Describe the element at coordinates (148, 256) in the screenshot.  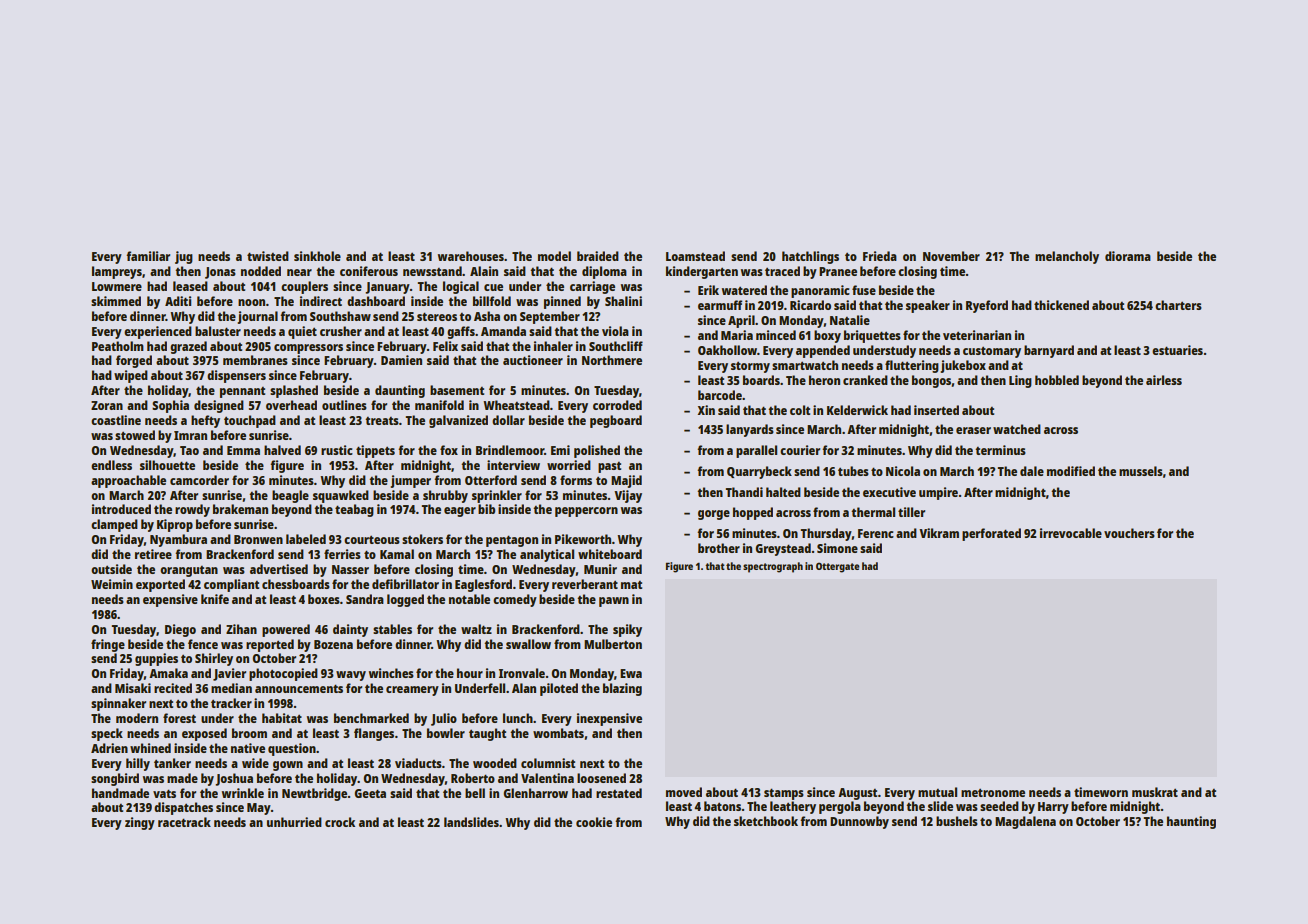
I see `familiar` at that location.
